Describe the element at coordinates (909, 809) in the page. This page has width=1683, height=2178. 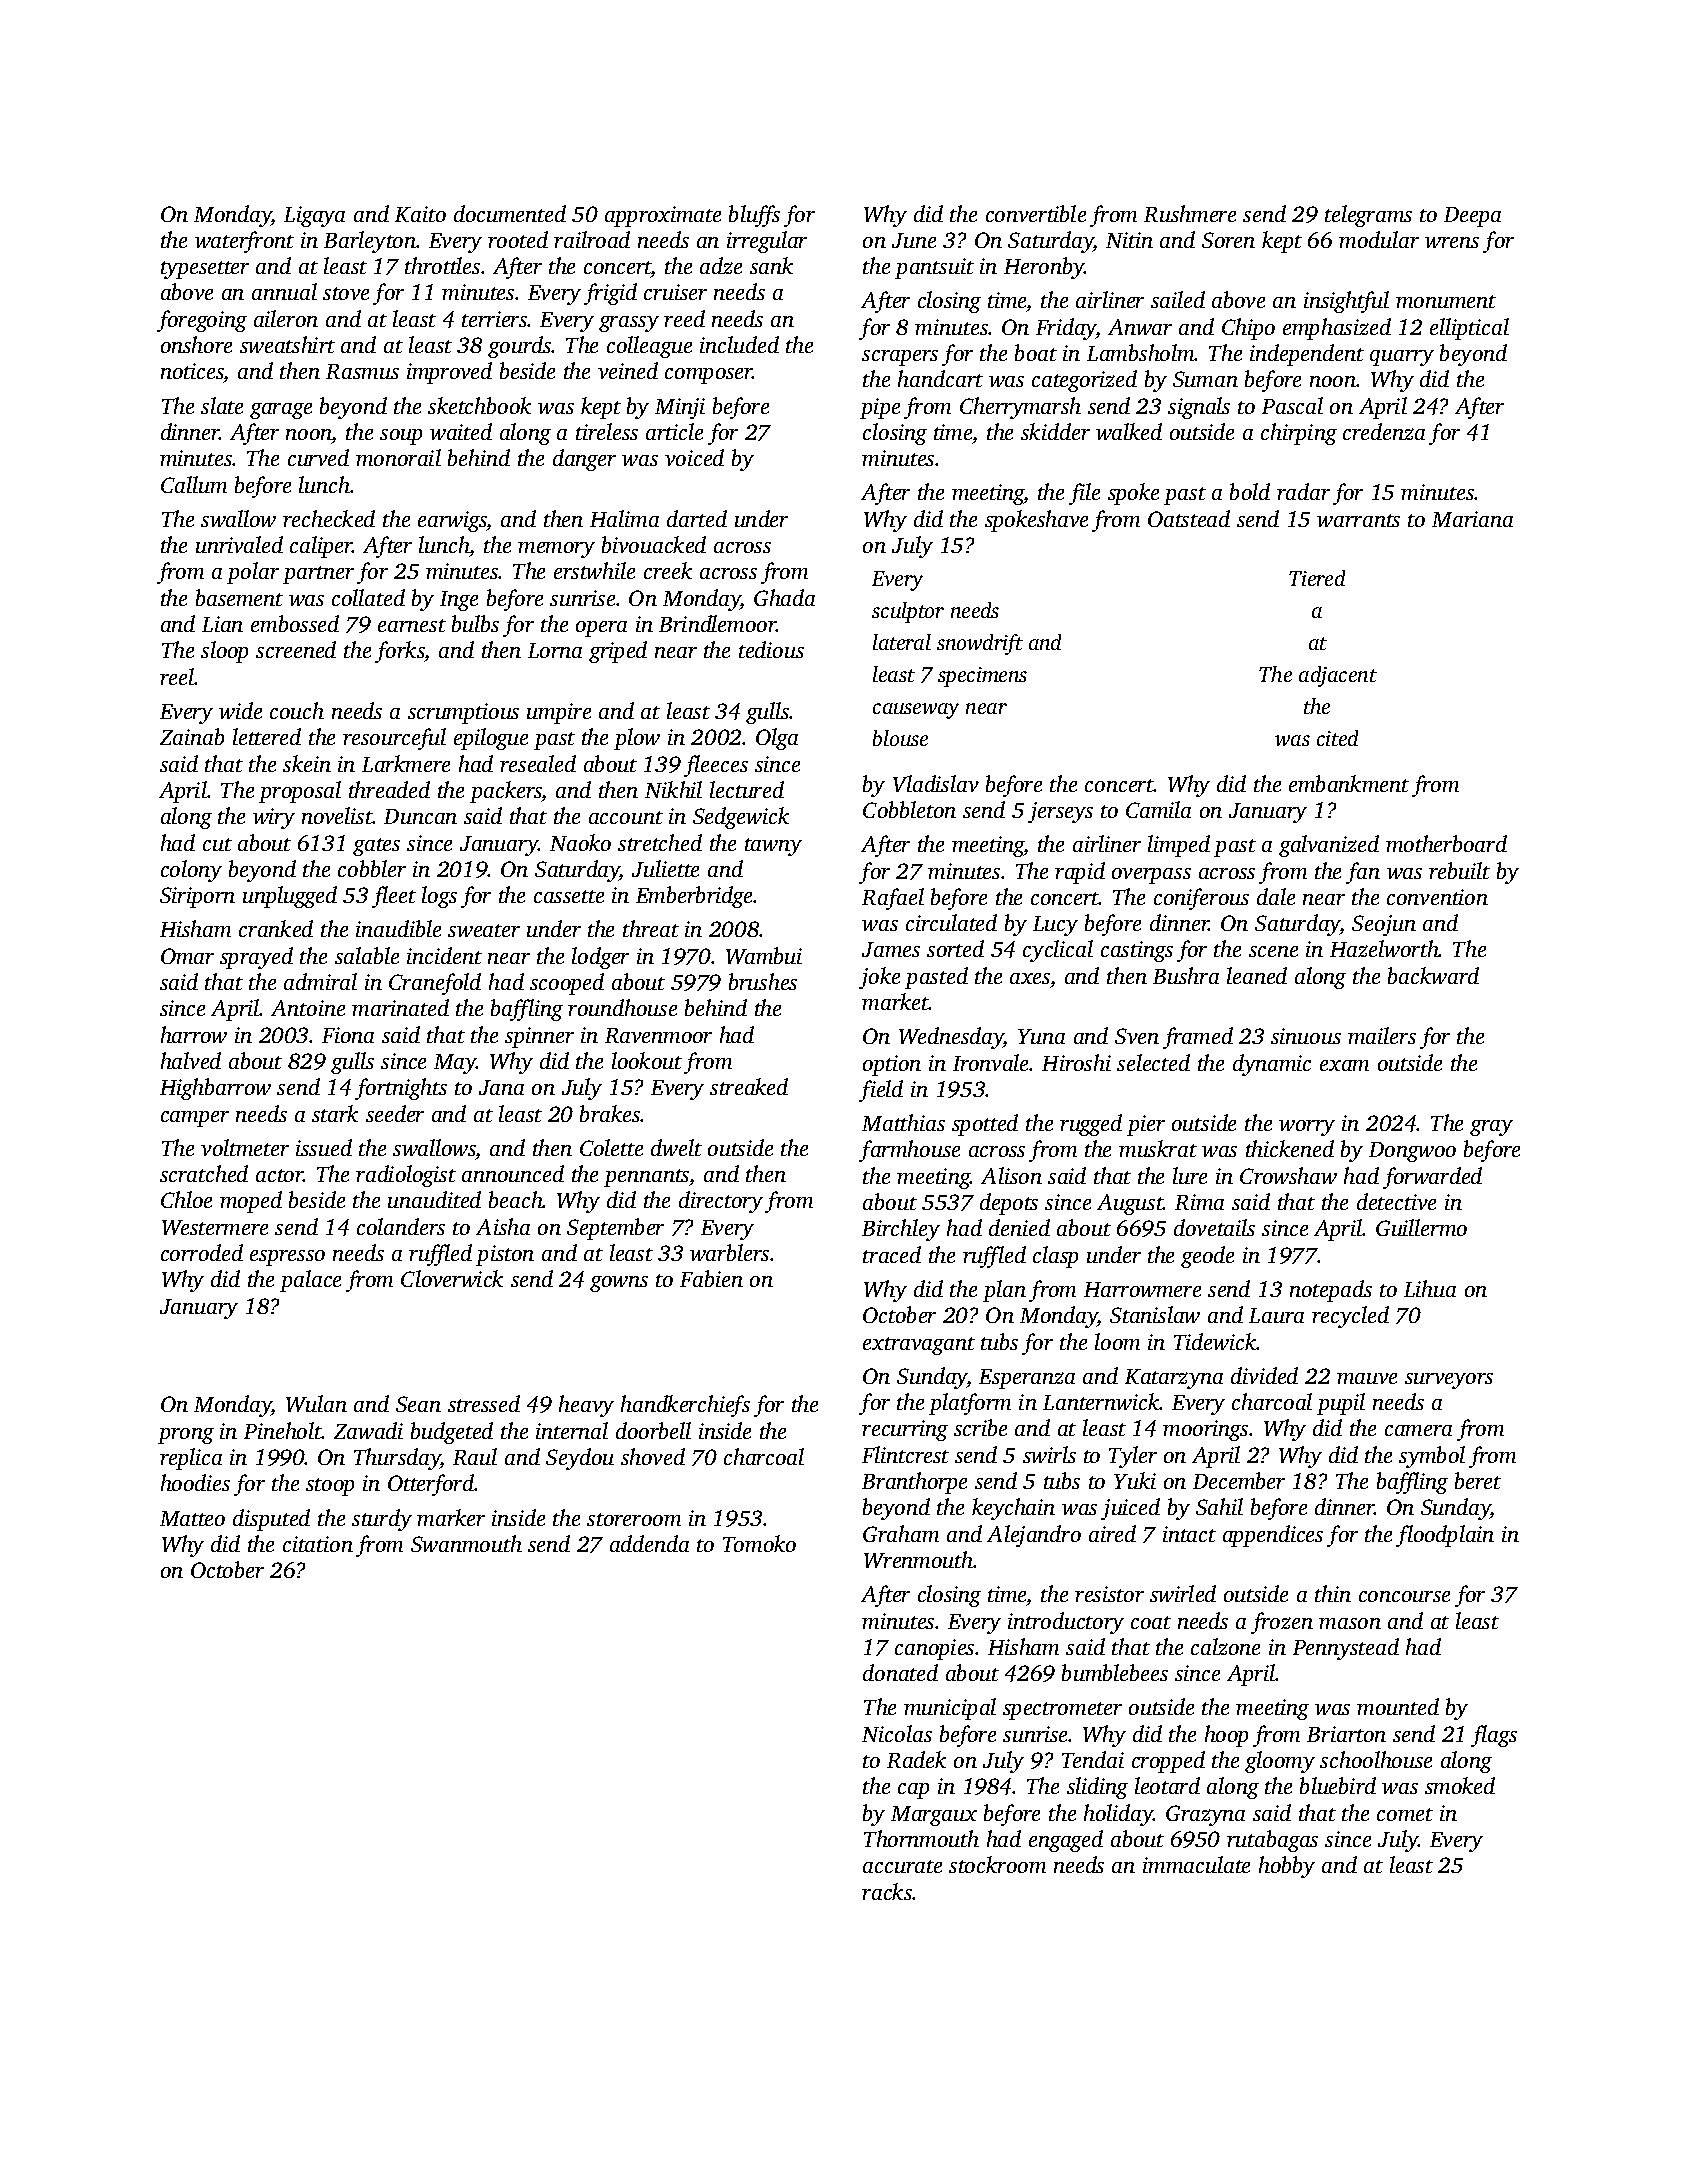
I see `Cobbleton` at that location.
